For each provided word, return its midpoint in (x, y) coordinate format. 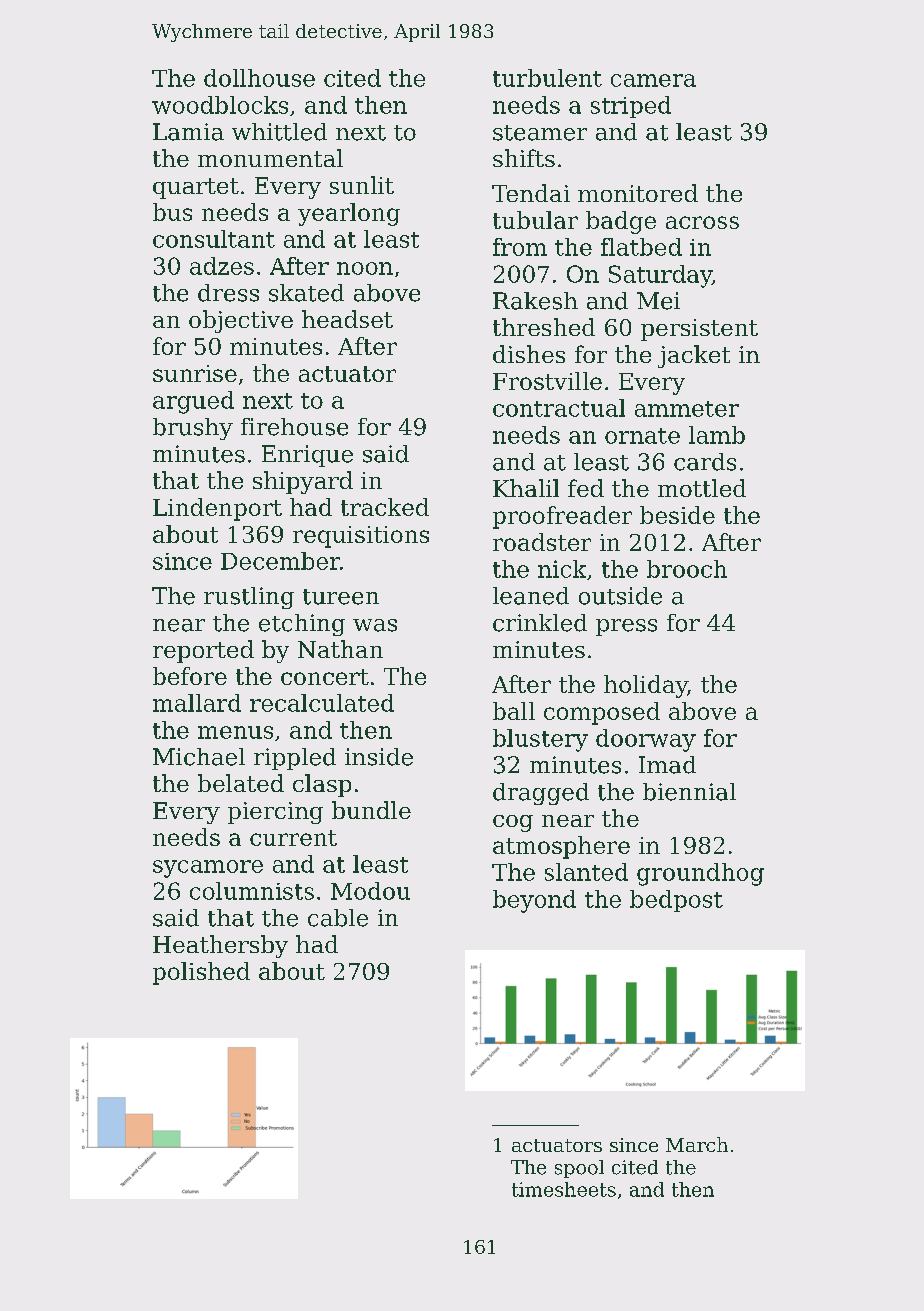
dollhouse (259, 78)
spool (579, 1169)
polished (201, 973)
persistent (699, 330)
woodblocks (220, 105)
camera (653, 80)
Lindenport (217, 509)
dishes (529, 354)
